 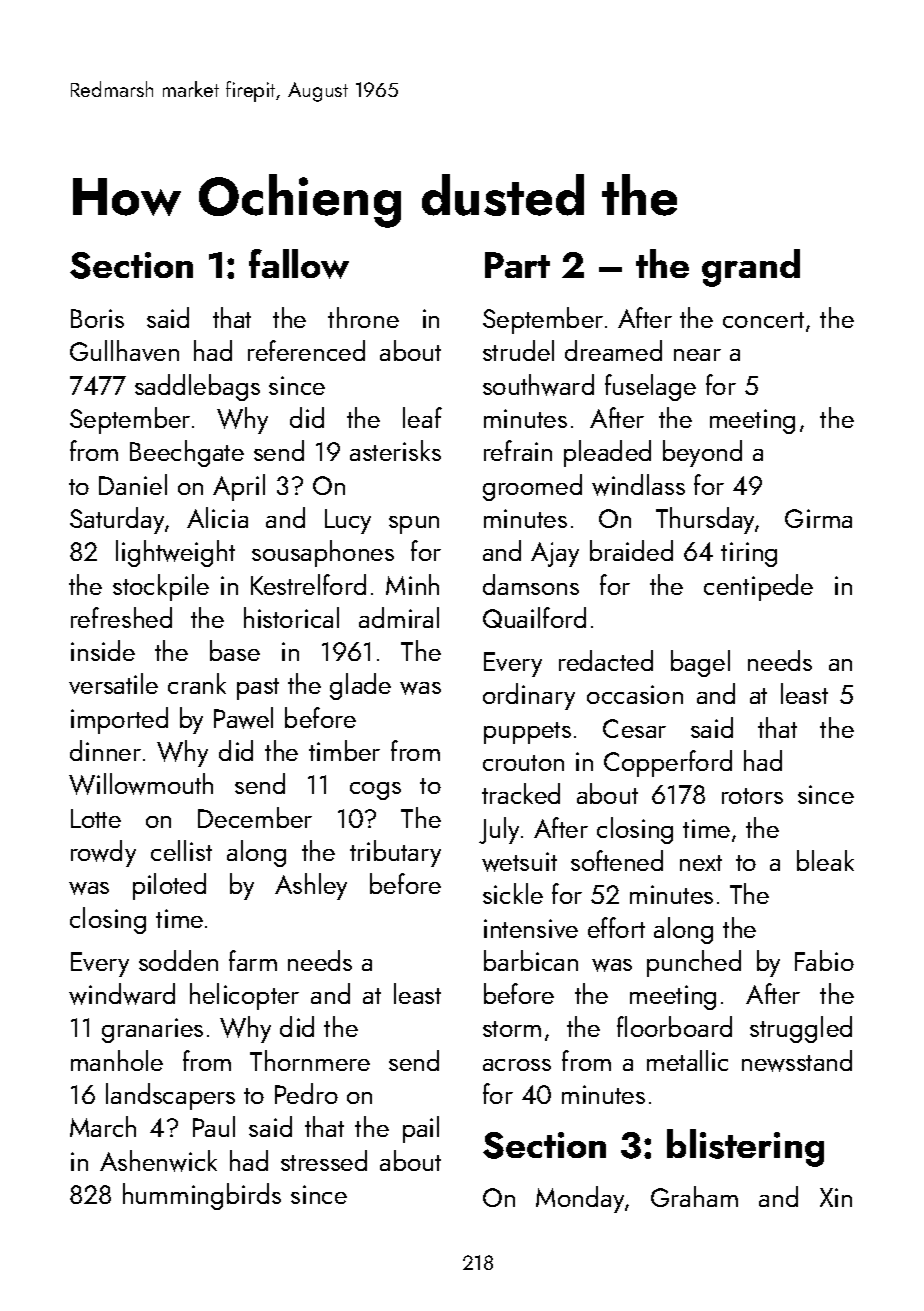 I want to click on timber, so click(x=344, y=750).
